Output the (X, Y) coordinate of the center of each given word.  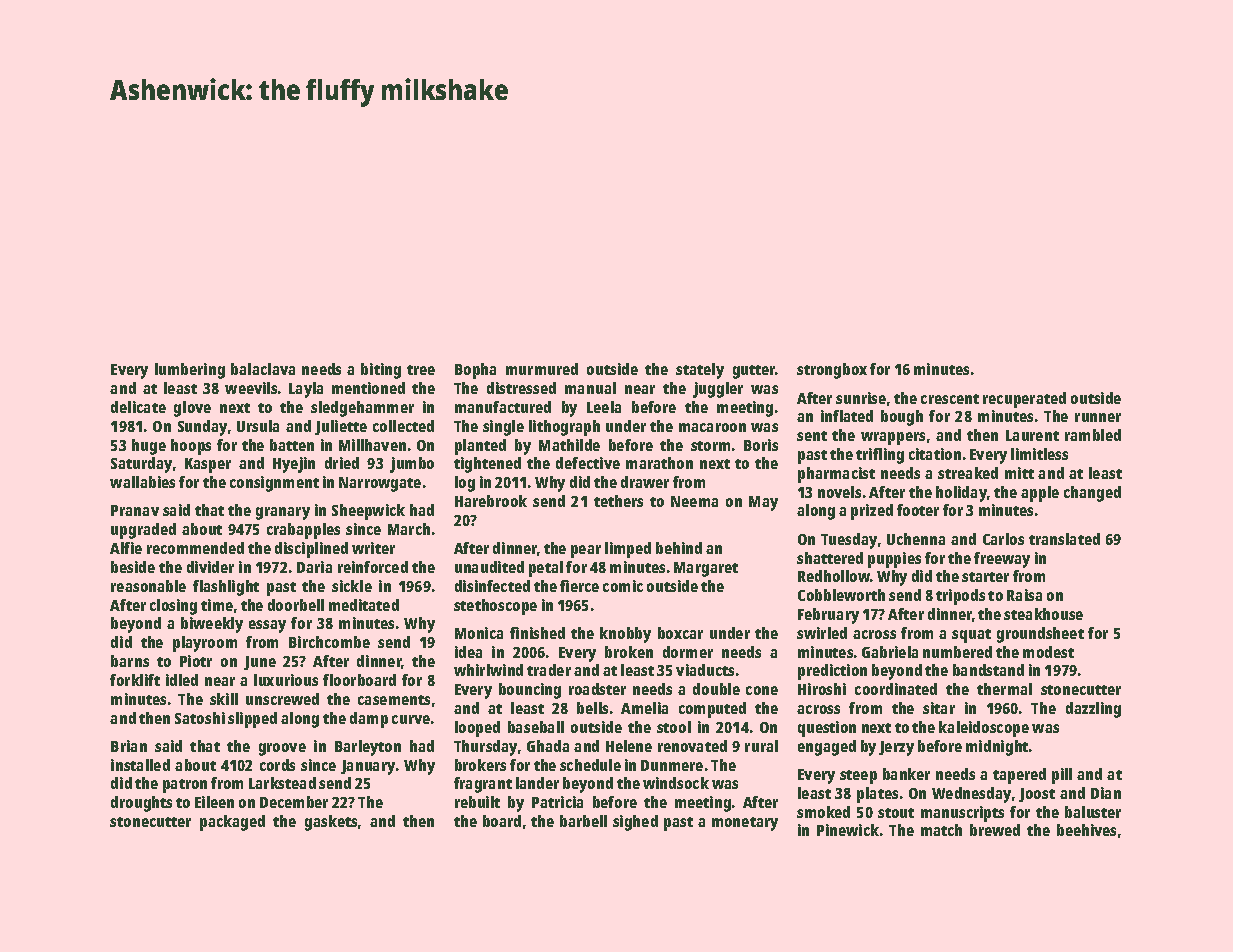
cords (277, 765)
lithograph (564, 428)
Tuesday (849, 541)
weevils (251, 388)
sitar (939, 708)
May (763, 503)
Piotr (196, 661)
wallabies (142, 482)
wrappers (893, 438)
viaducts (705, 670)
